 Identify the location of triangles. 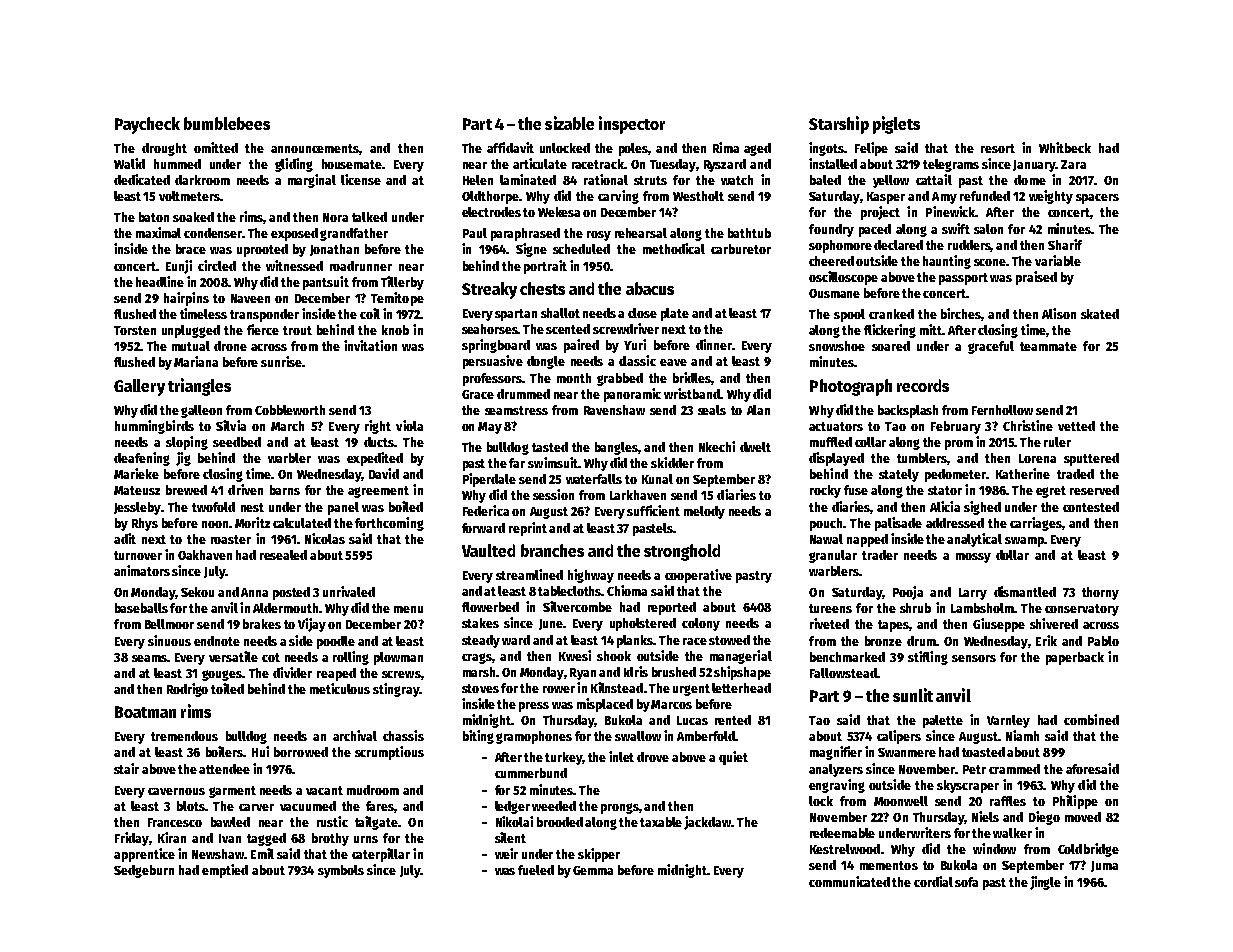
(199, 387).
